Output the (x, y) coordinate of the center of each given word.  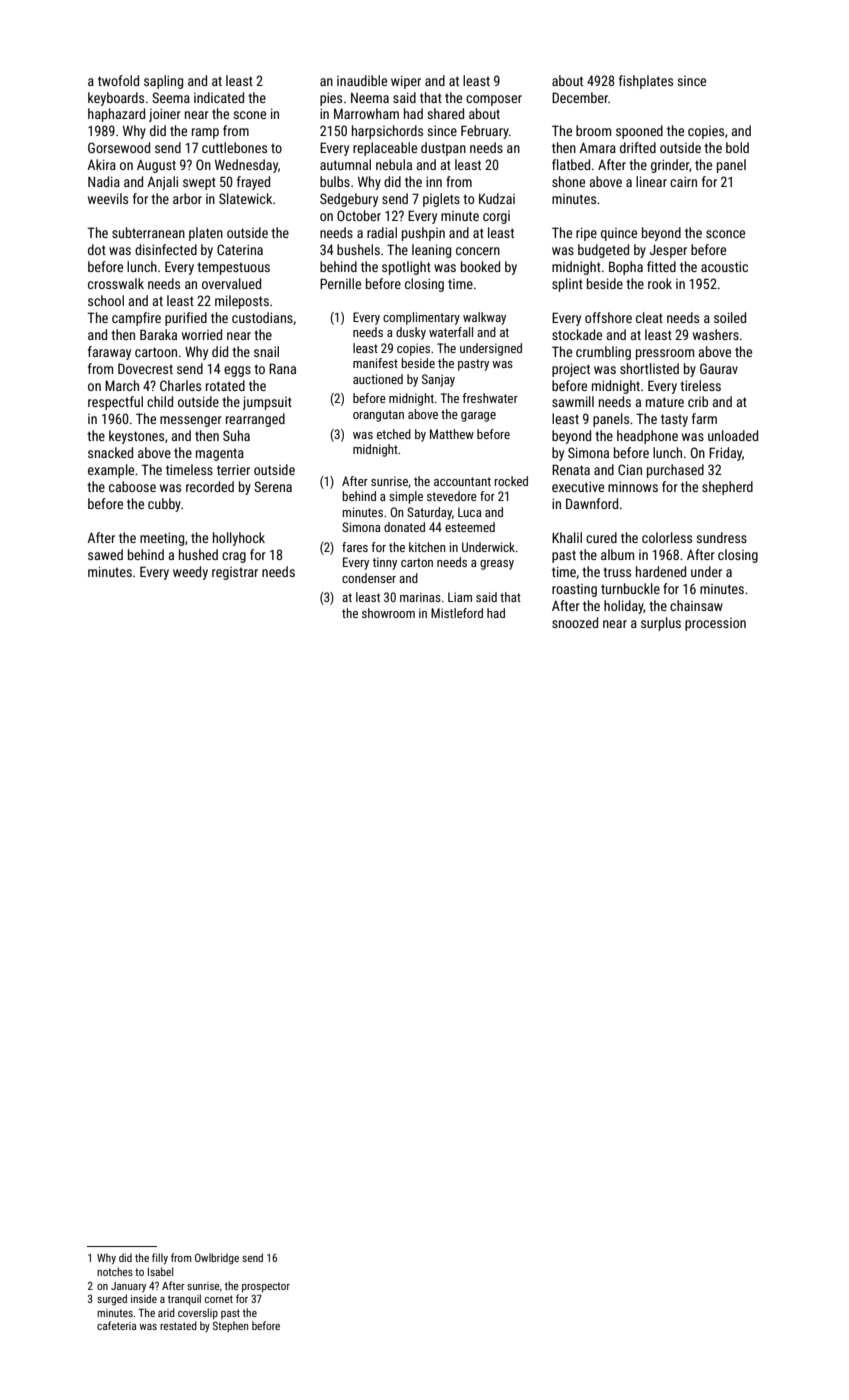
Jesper (668, 251)
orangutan (378, 416)
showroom (388, 613)
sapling (163, 82)
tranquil (184, 1299)
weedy (190, 573)
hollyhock (239, 539)
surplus (661, 624)
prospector (266, 1287)
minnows (633, 487)
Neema (370, 98)
